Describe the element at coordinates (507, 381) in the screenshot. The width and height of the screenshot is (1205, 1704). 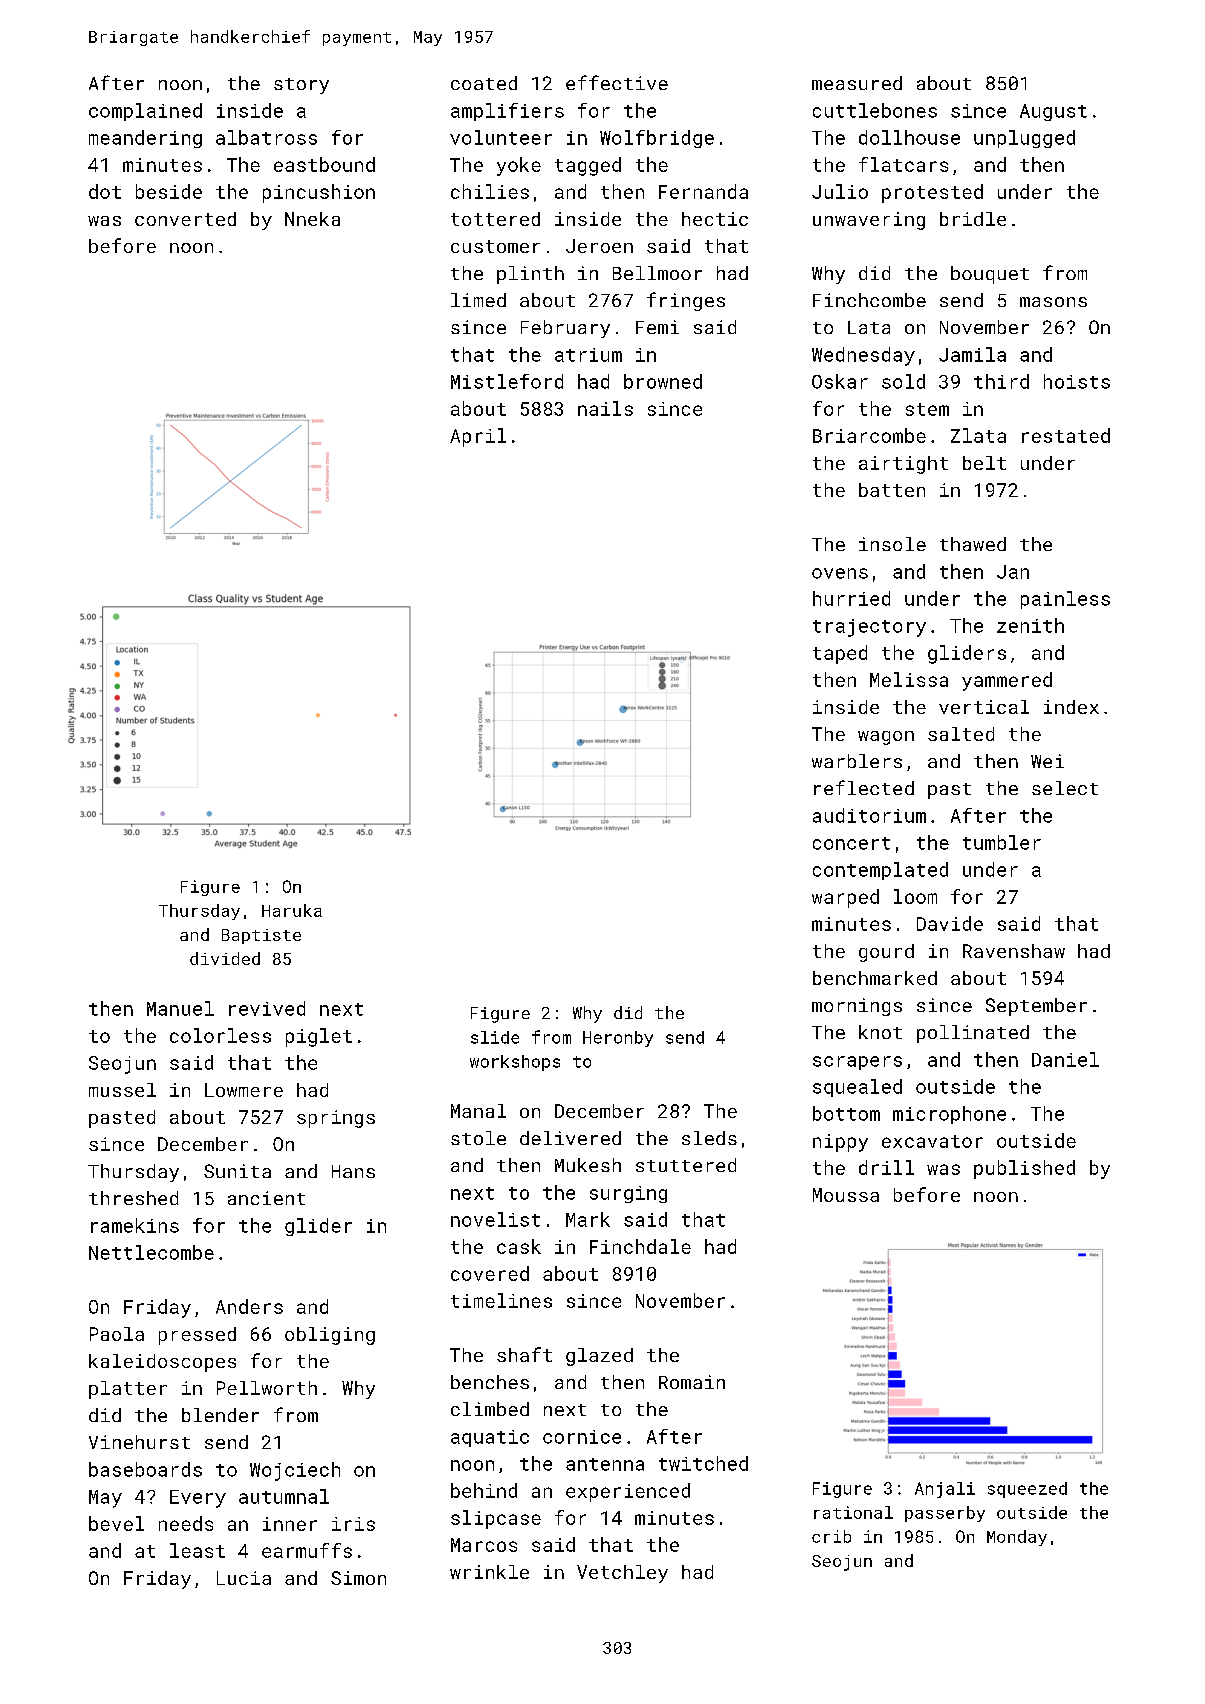
I see `Mistleford` at that location.
